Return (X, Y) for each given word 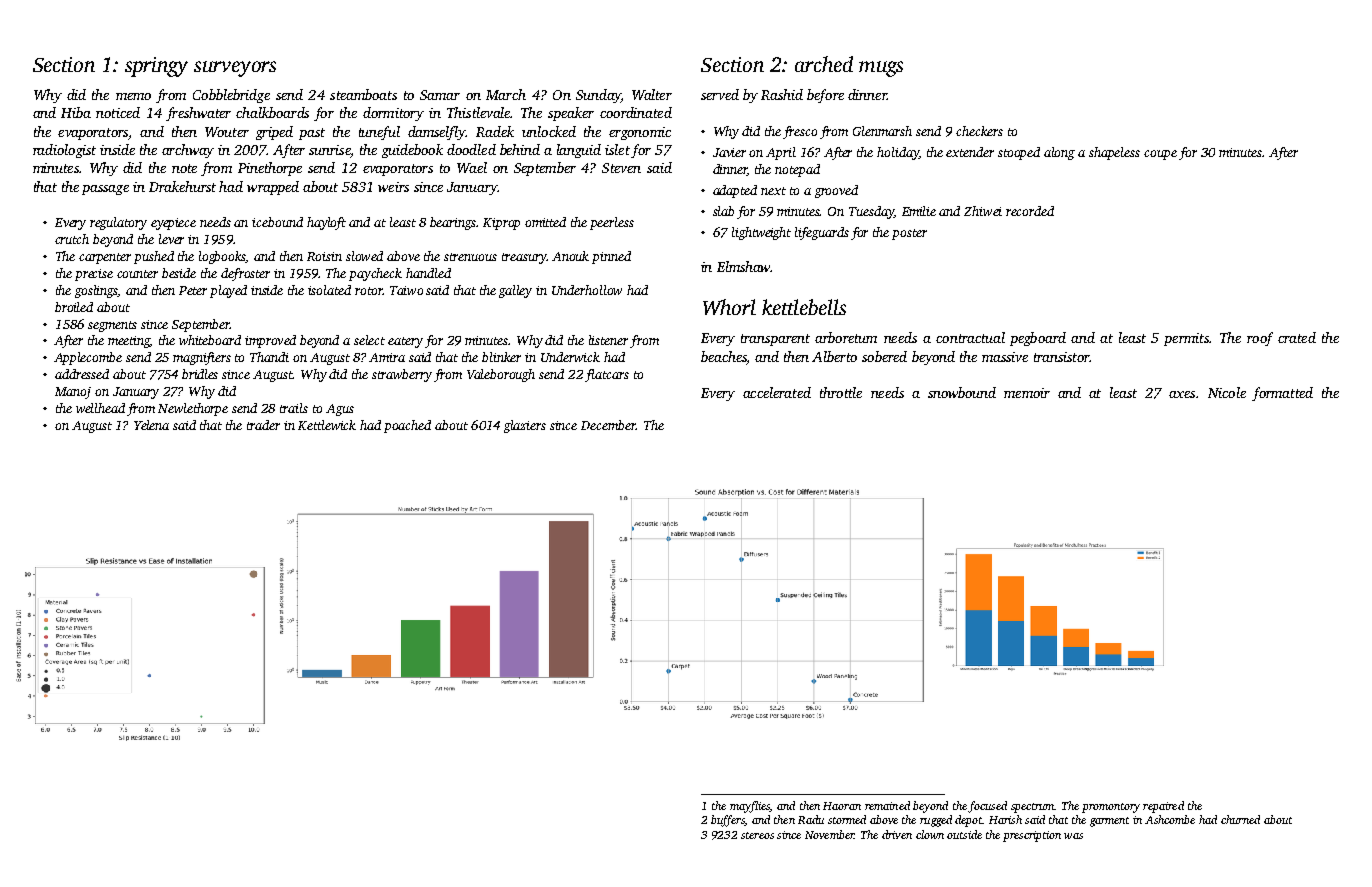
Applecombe (88, 358)
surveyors (235, 69)
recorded (1030, 211)
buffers (727, 821)
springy (156, 67)
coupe (1160, 155)
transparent (775, 340)
